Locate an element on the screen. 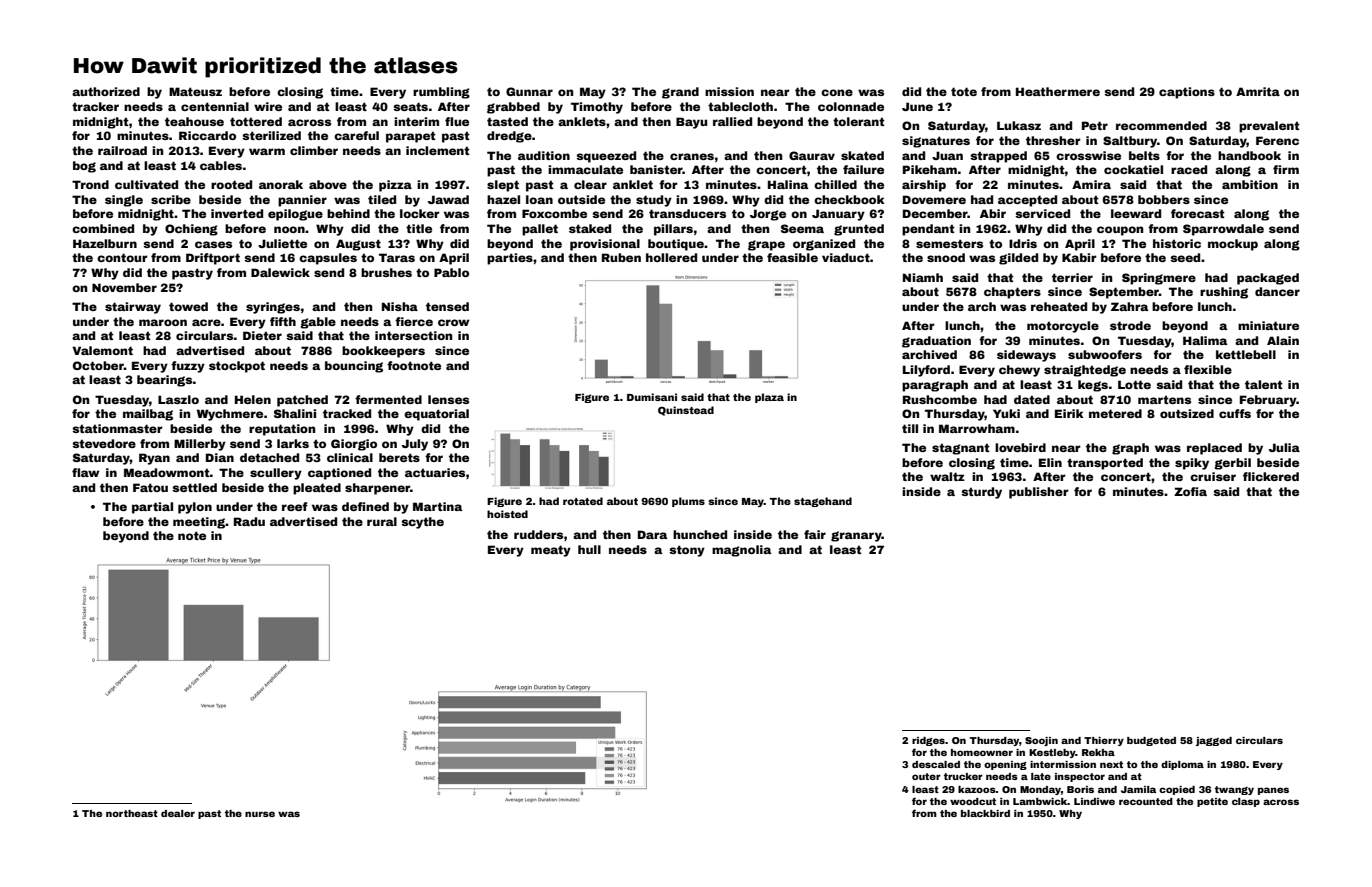 The height and width of the screenshot is (887, 1372). magnolia is located at coordinates (741, 551).
